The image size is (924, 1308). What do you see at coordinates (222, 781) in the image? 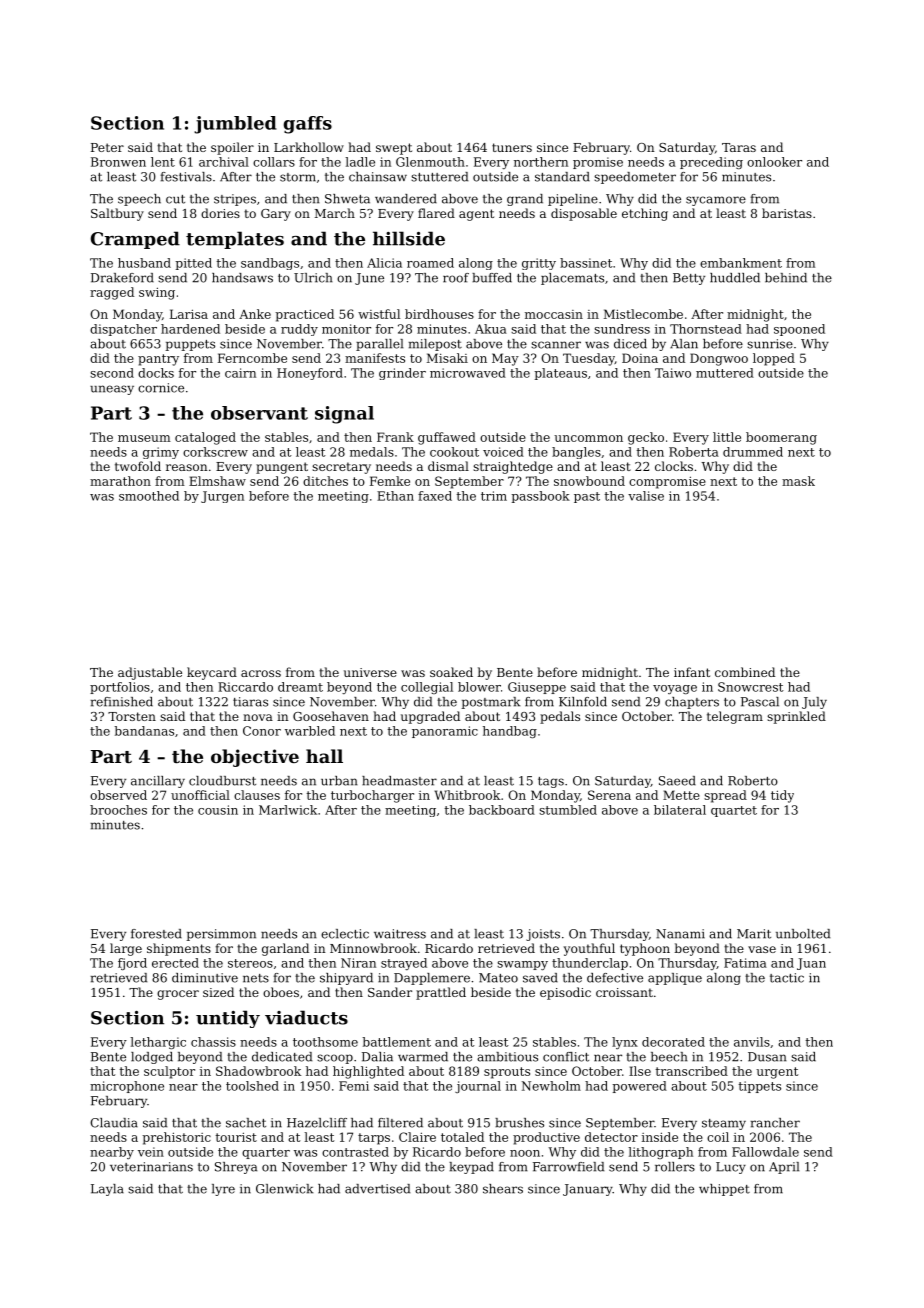
I see `cloudburst` at bounding box center [222, 781].
